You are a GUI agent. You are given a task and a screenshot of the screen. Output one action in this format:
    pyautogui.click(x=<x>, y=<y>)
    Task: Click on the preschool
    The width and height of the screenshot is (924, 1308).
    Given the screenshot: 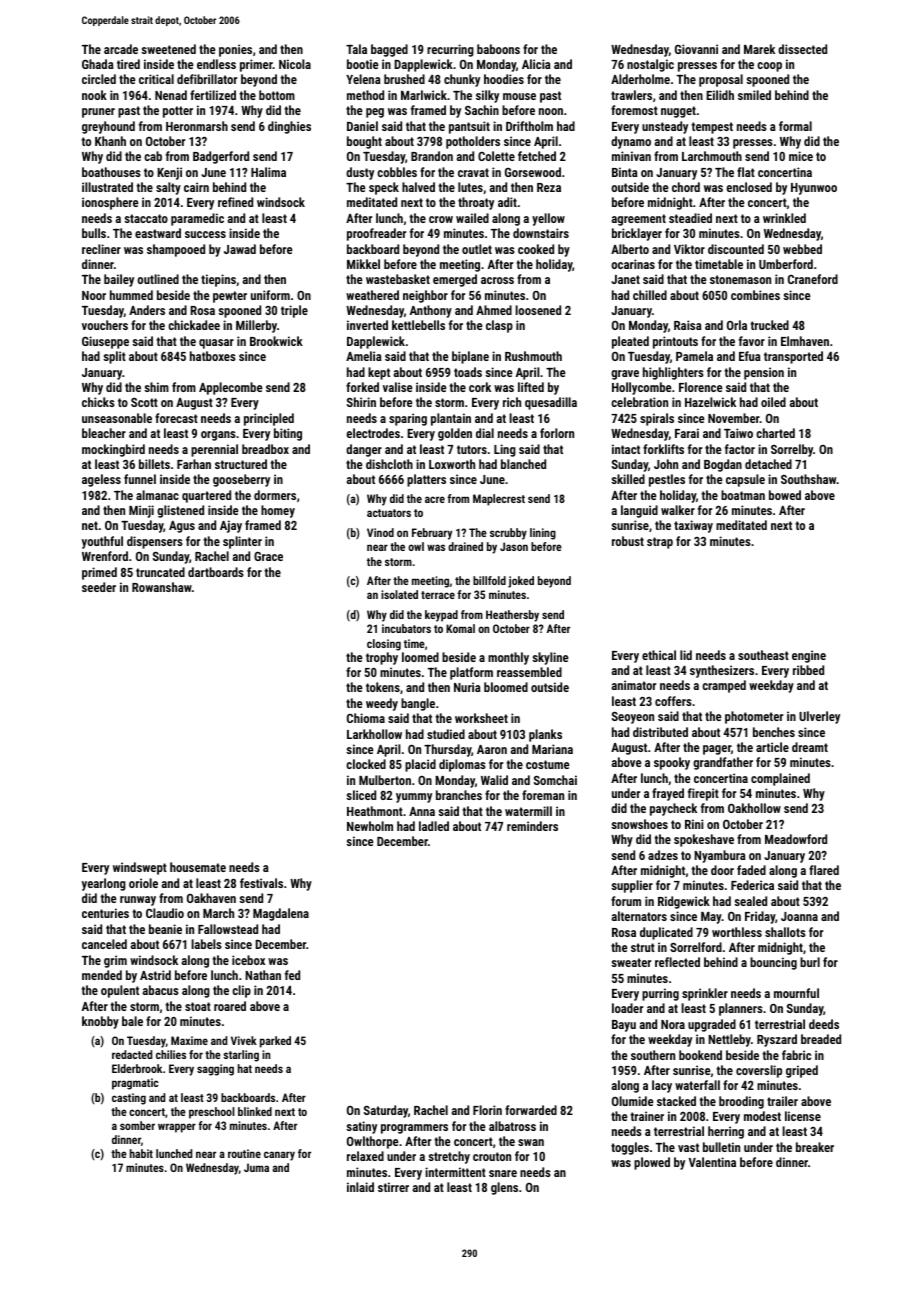 What is the action you would take?
    pyautogui.click(x=212, y=1113)
